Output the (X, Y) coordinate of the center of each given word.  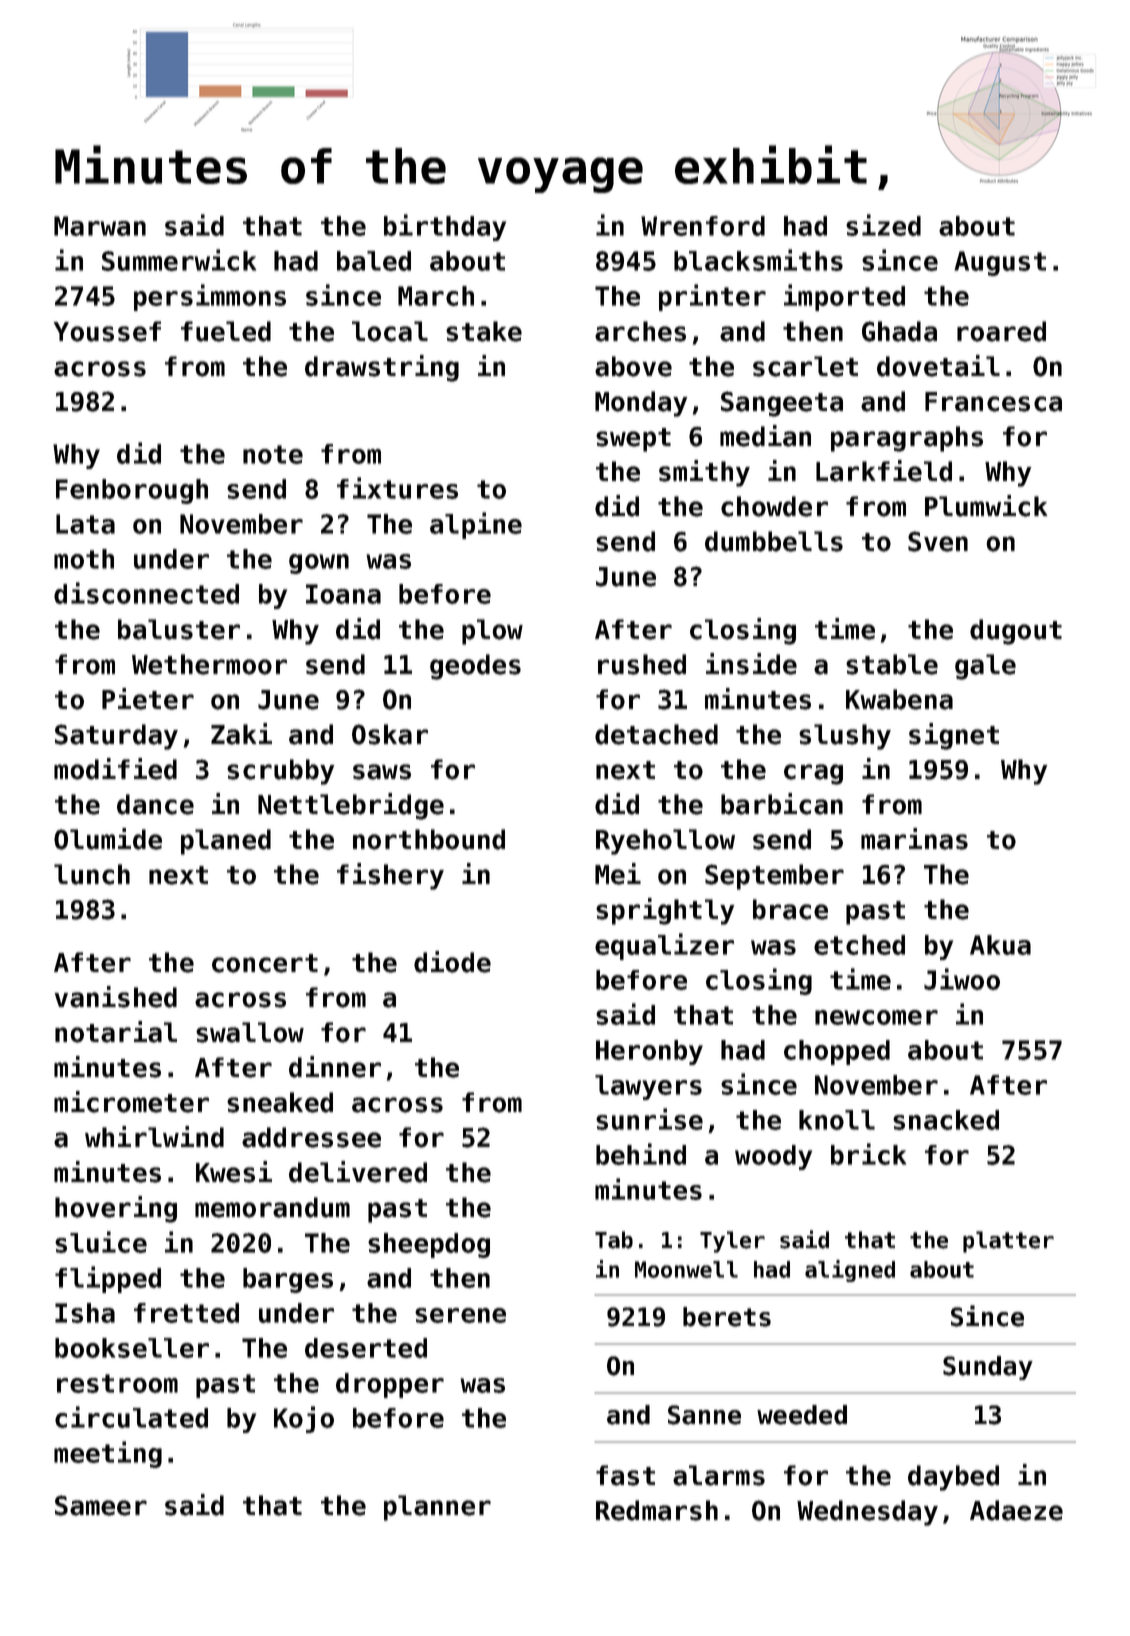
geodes (475, 667)
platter (1008, 1242)
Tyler (732, 1242)
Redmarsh (657, 1510)
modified (115, 769)
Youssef (107, 331)
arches (640, 331)
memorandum (272, 1207)
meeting (108, 1454)
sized (883, 225)
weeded (802, 1415)
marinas (914, 839)
